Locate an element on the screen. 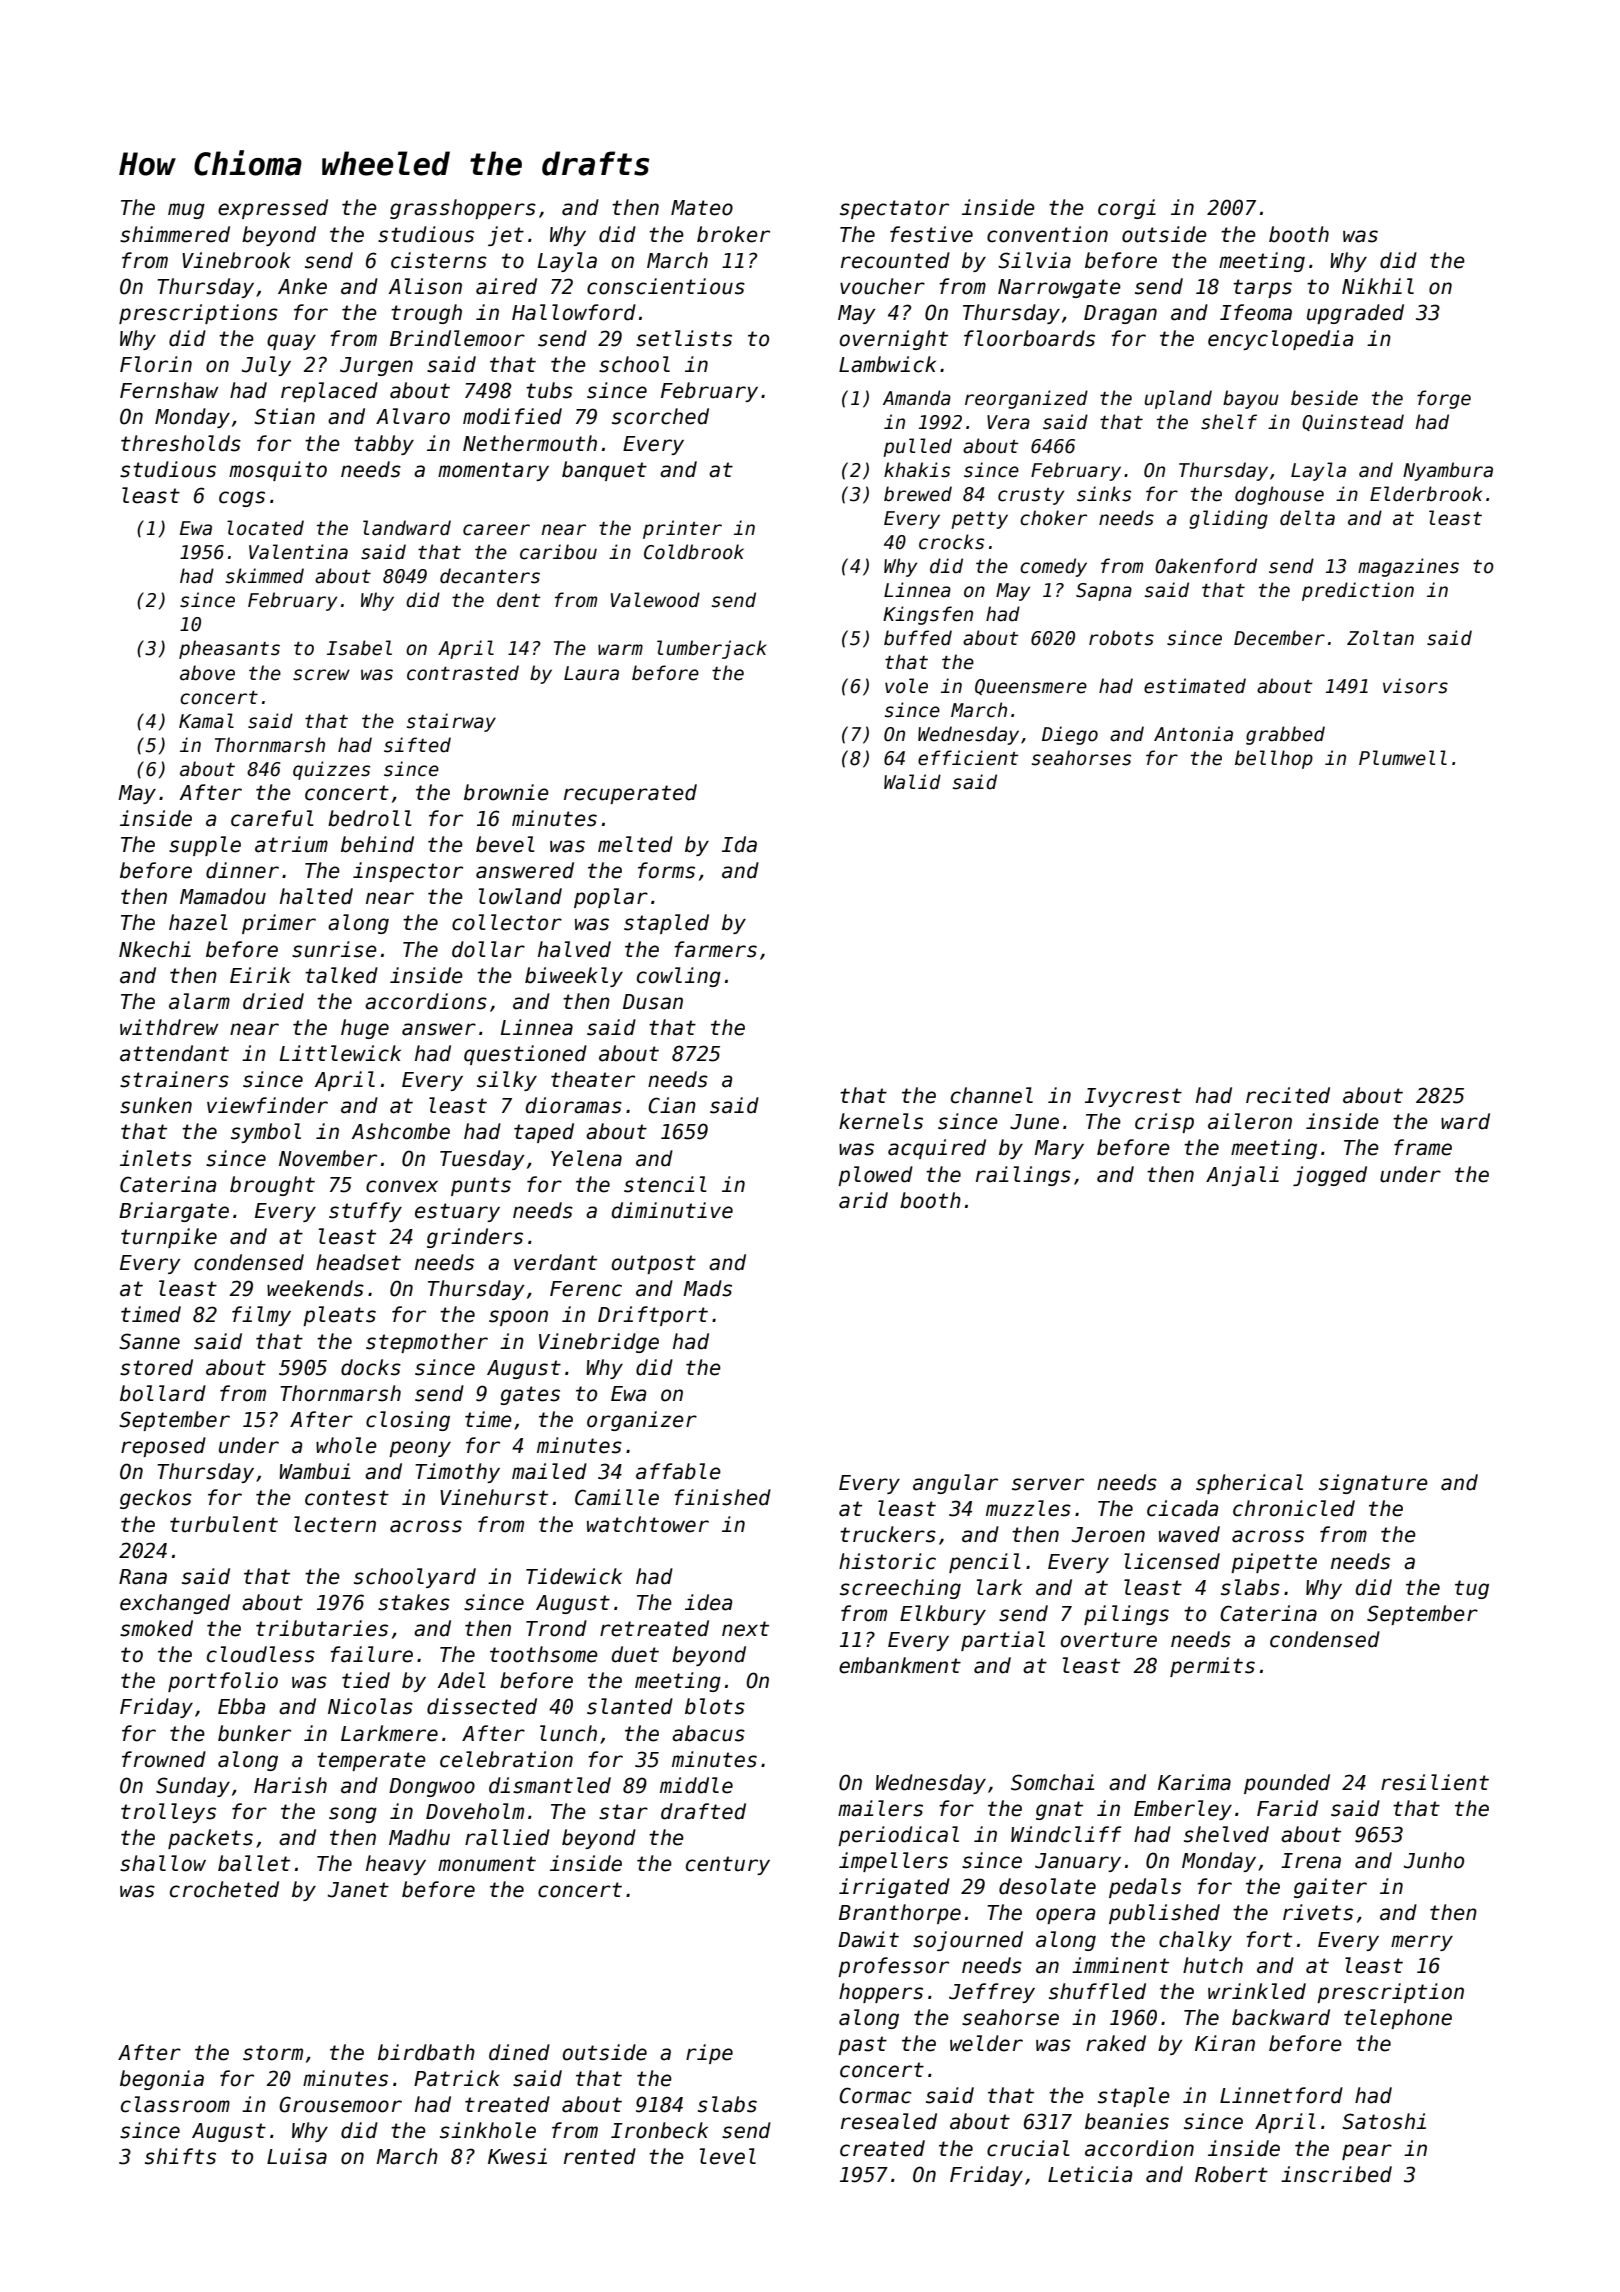 The height and width of the screenshot is (2292, 1620). Nikhil is located at coordinates (1378, 286).
